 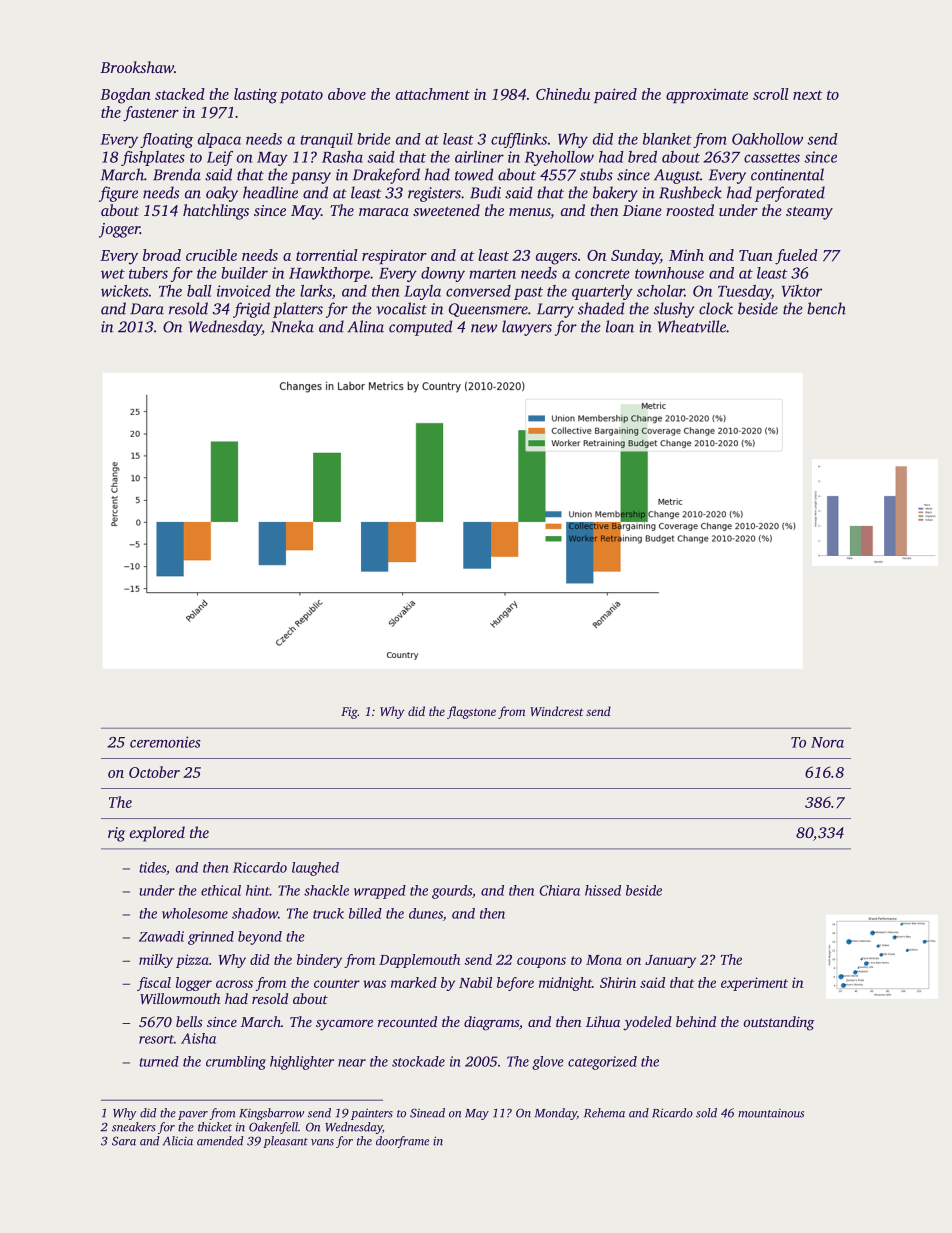 I want to click on continental, so click(x=787, y=174).
